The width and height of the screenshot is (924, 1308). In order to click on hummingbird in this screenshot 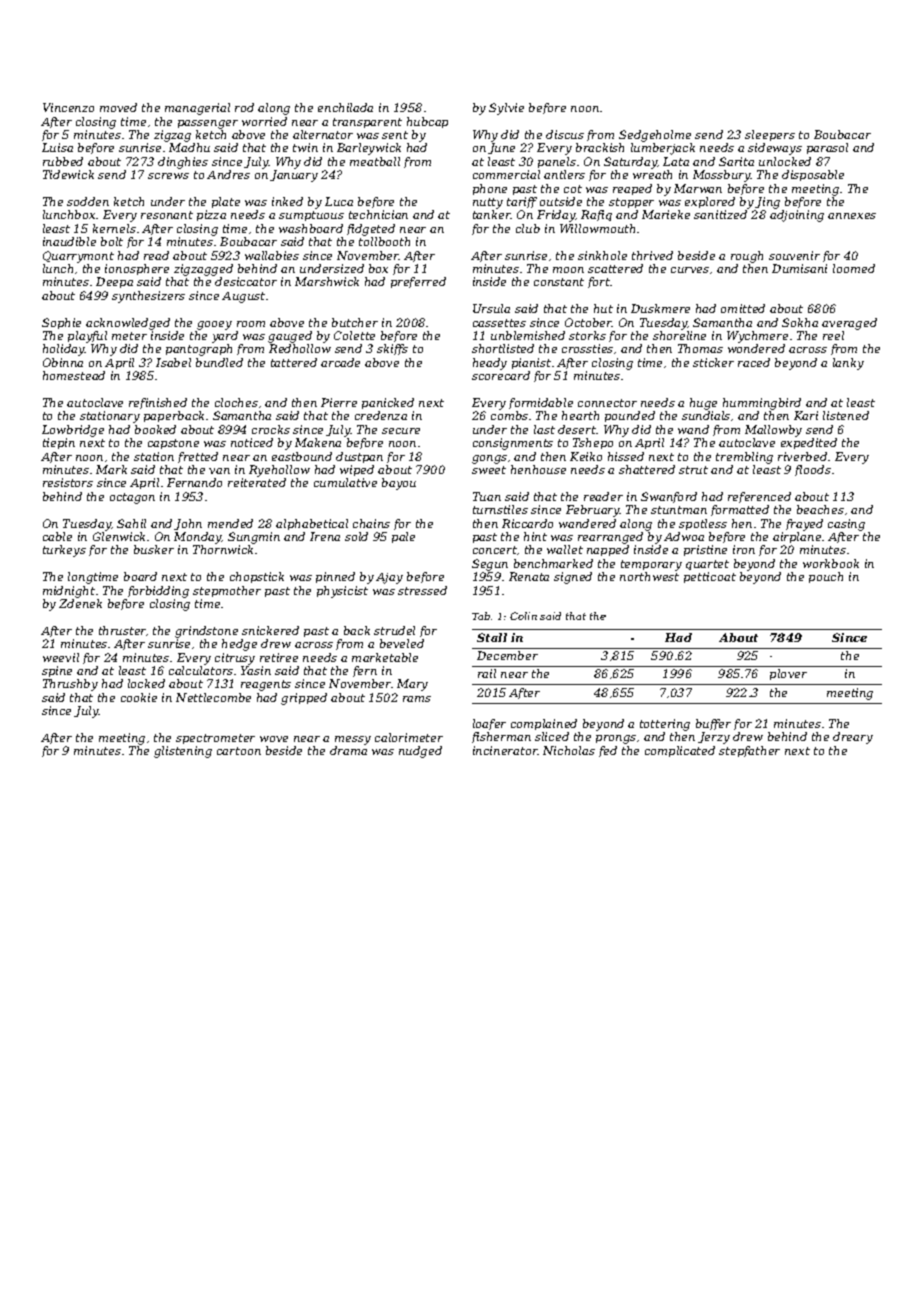, I will do `click(762, 404)`.
